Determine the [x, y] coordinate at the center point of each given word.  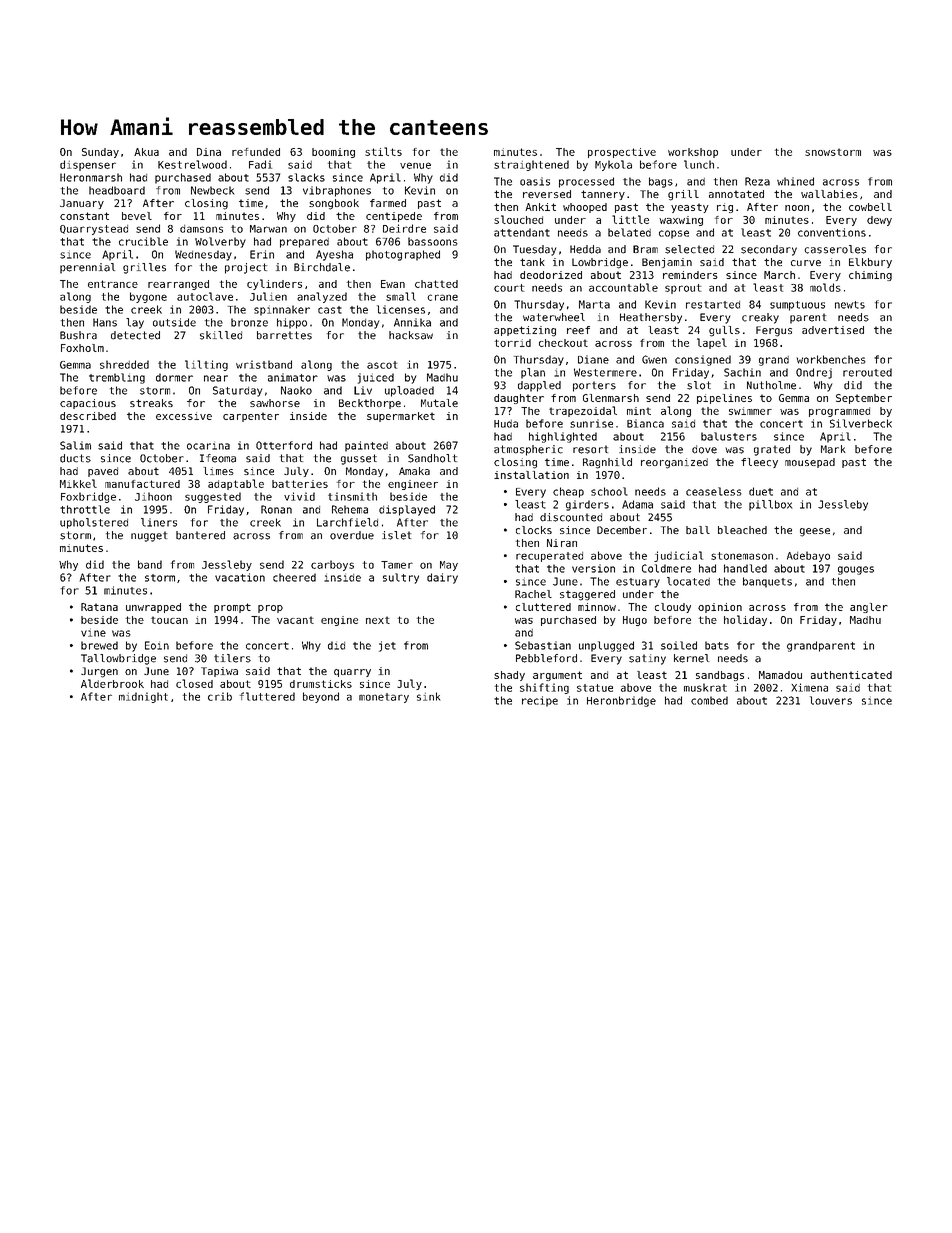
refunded [256, 152]
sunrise [591, 423]
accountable [623, 287]
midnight [143, 697]
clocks [534, 530]
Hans [105, 322]
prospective [622, 153]
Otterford [284, 445]
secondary [769, 250]
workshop [693, 153]
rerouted [867, 372]
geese [815, 532]
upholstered [94, 523]
